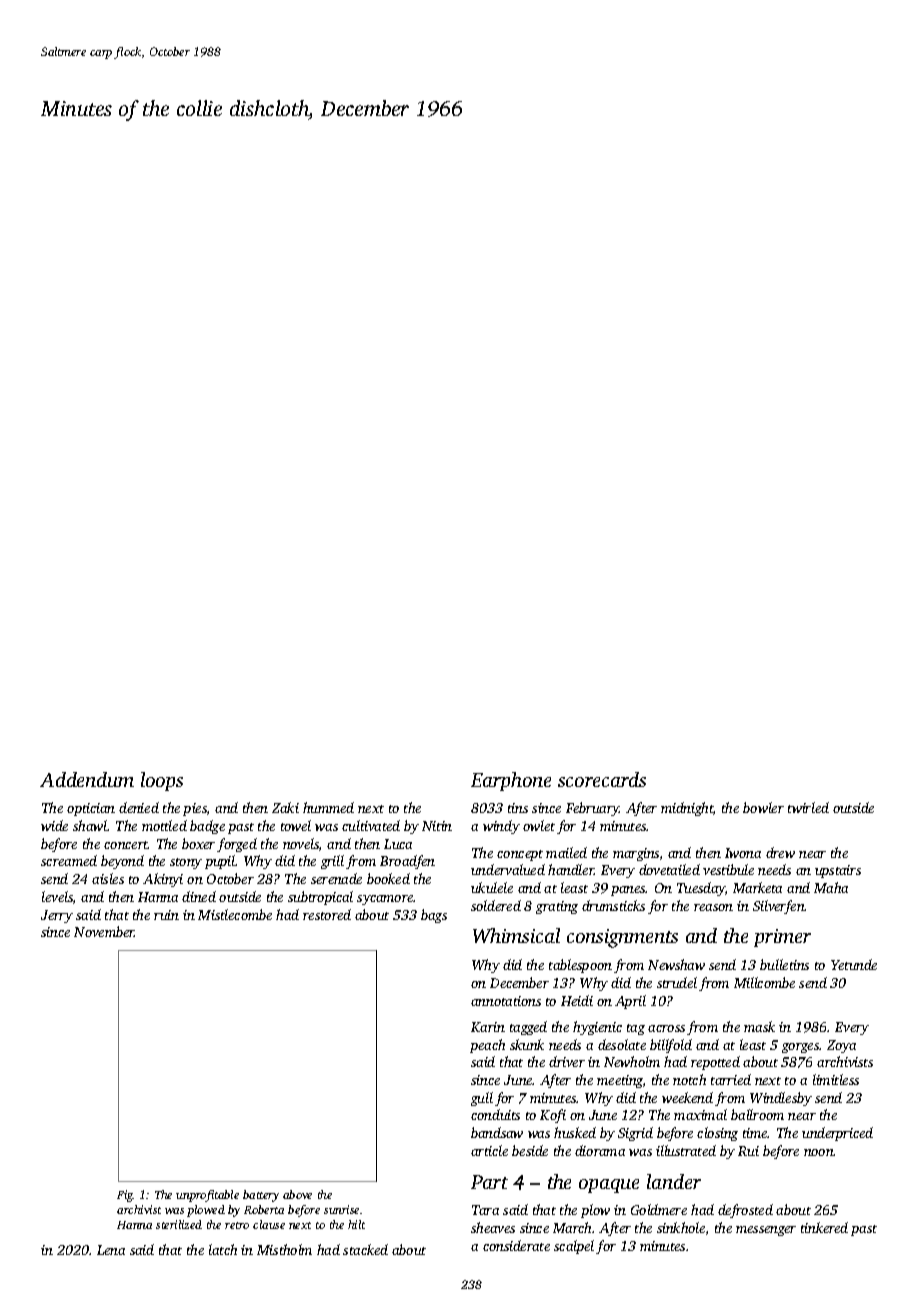  Describe the element at coordinates (824, 1227) in the screenshot. I see `tinkered` at that location.
